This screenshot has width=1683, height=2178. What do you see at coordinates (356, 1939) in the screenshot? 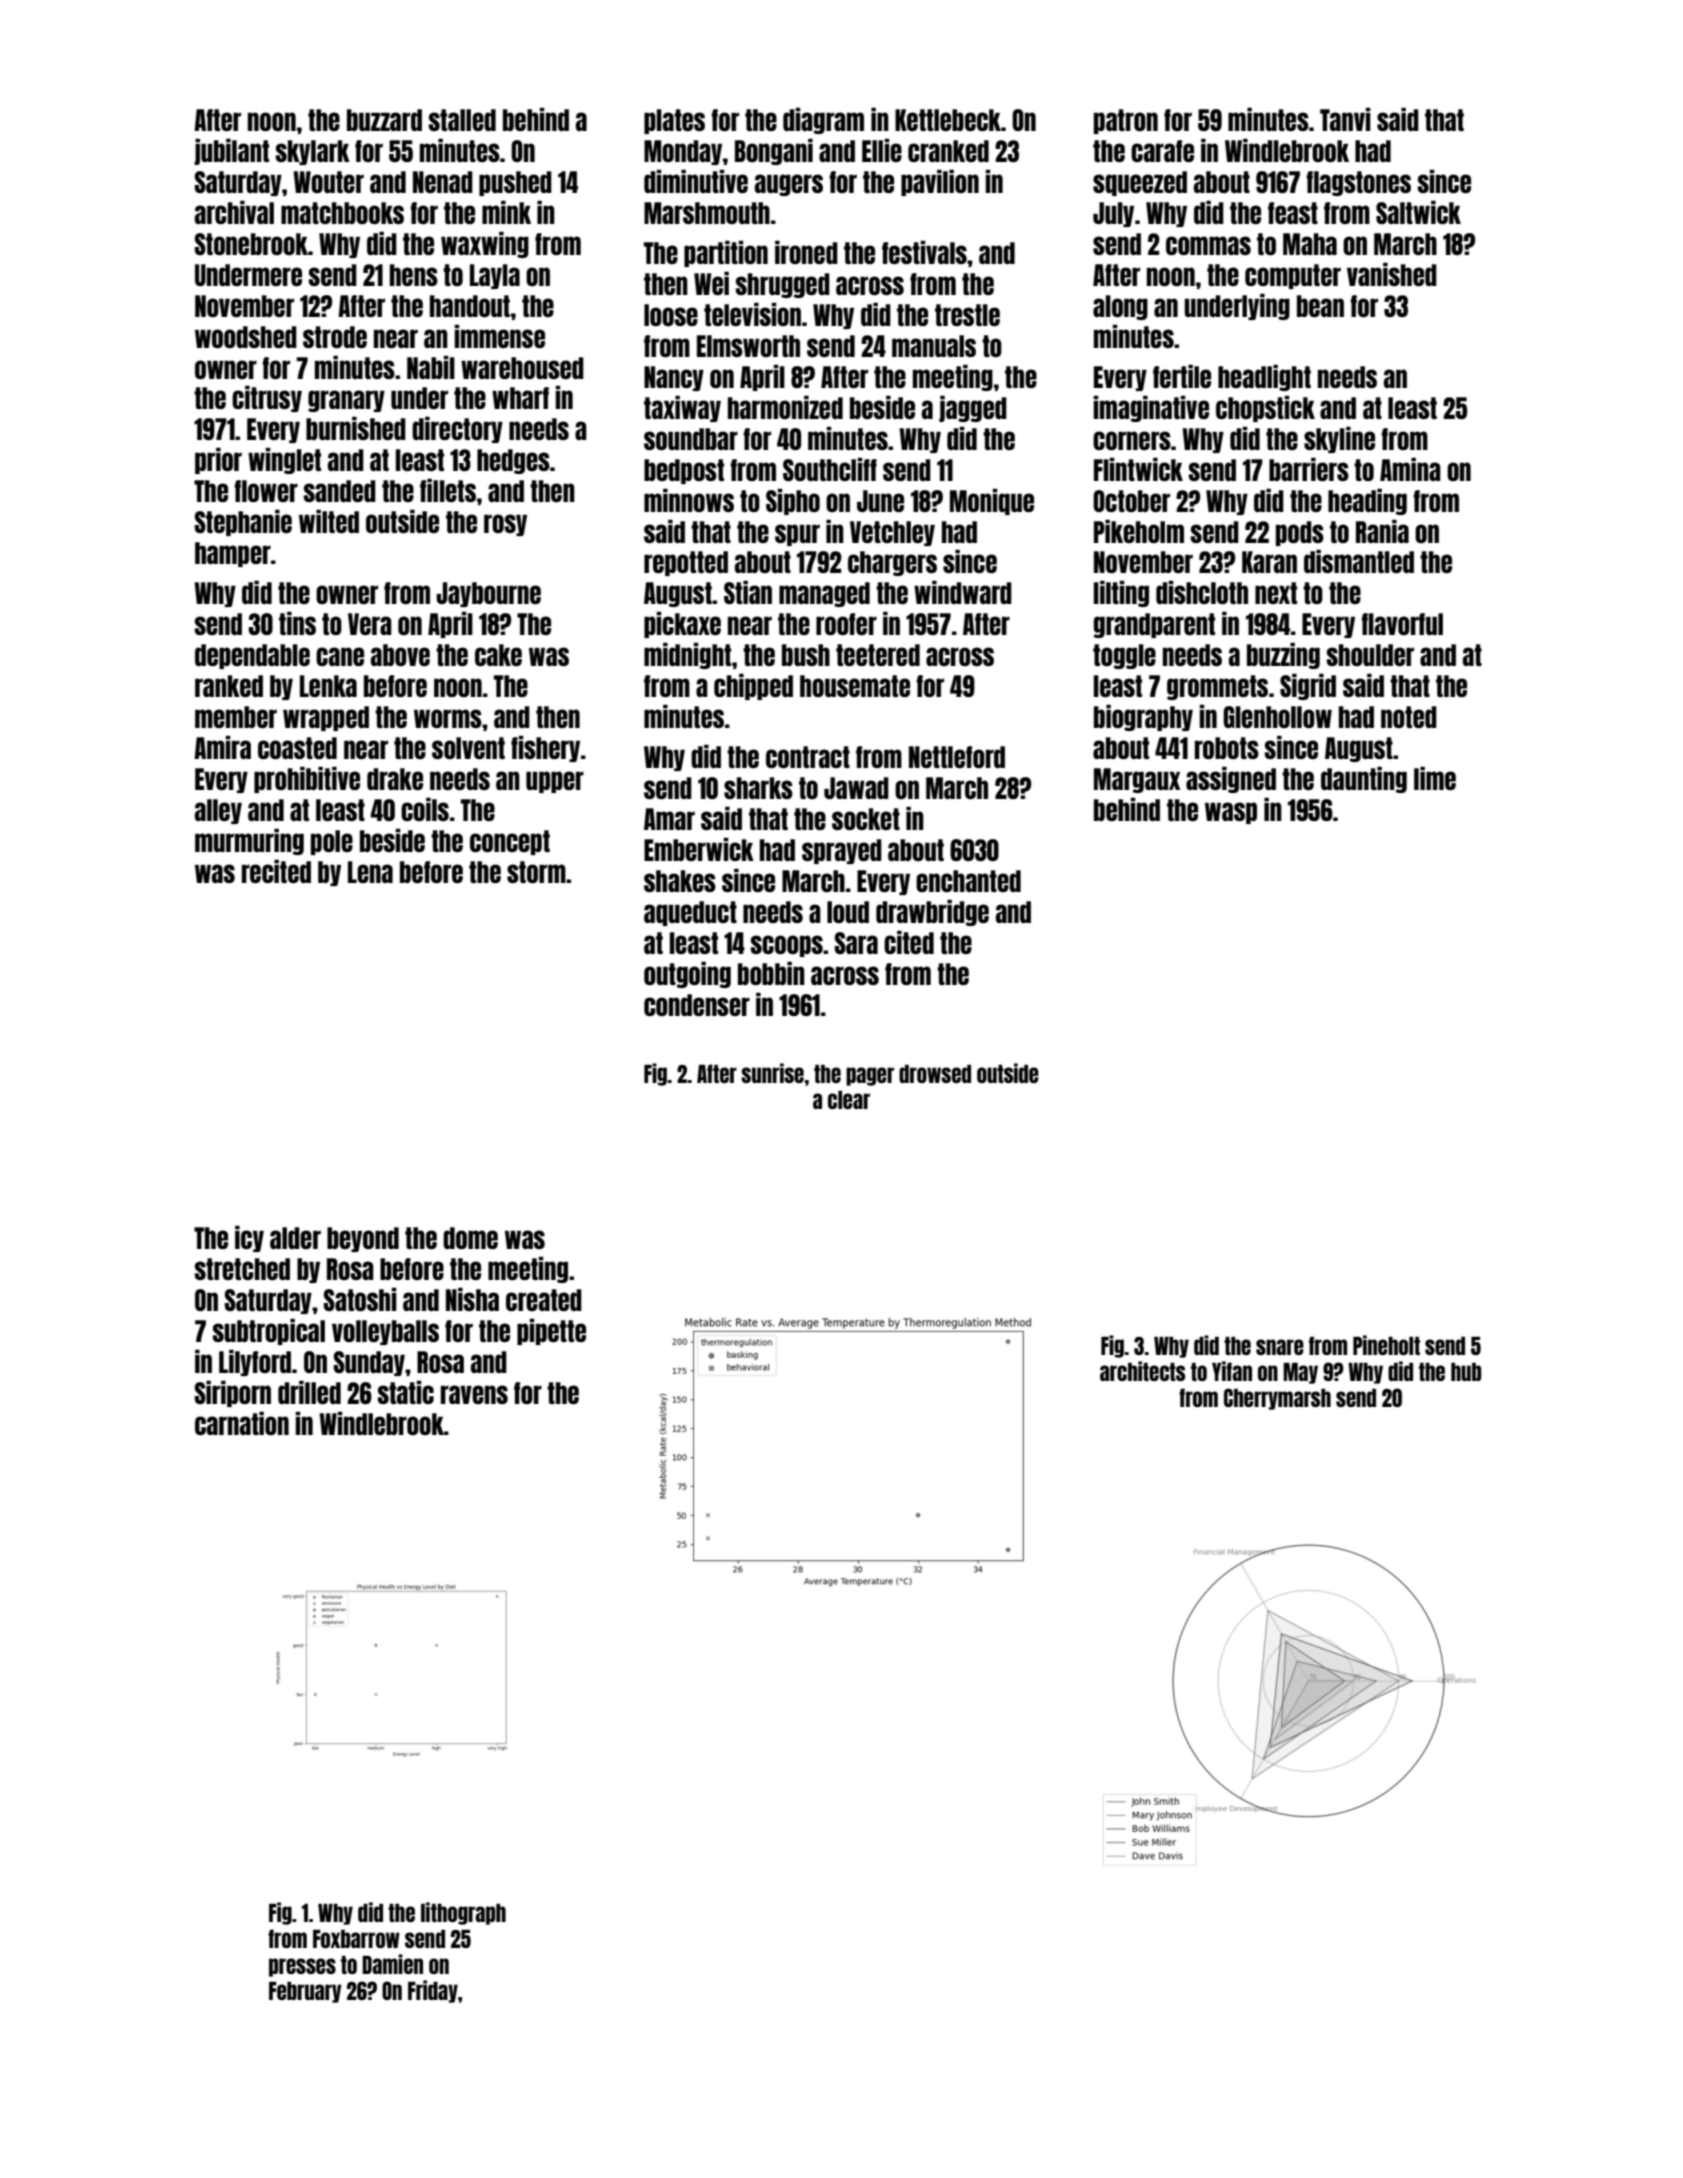
I see `Foxbarrow` at bounding box center [356, 1939].
